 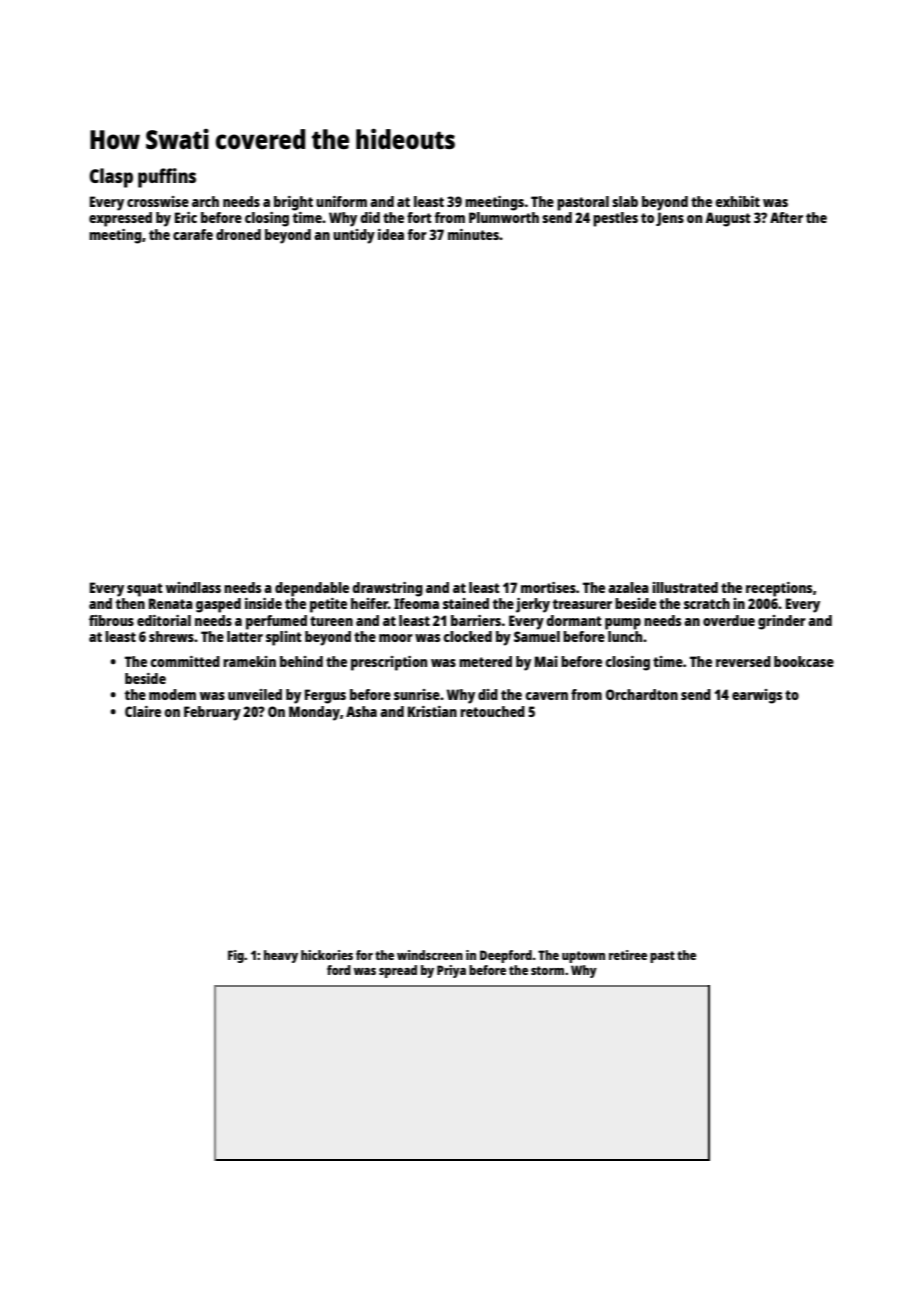 I want to click on Priya, so click(x=451, y=971).
